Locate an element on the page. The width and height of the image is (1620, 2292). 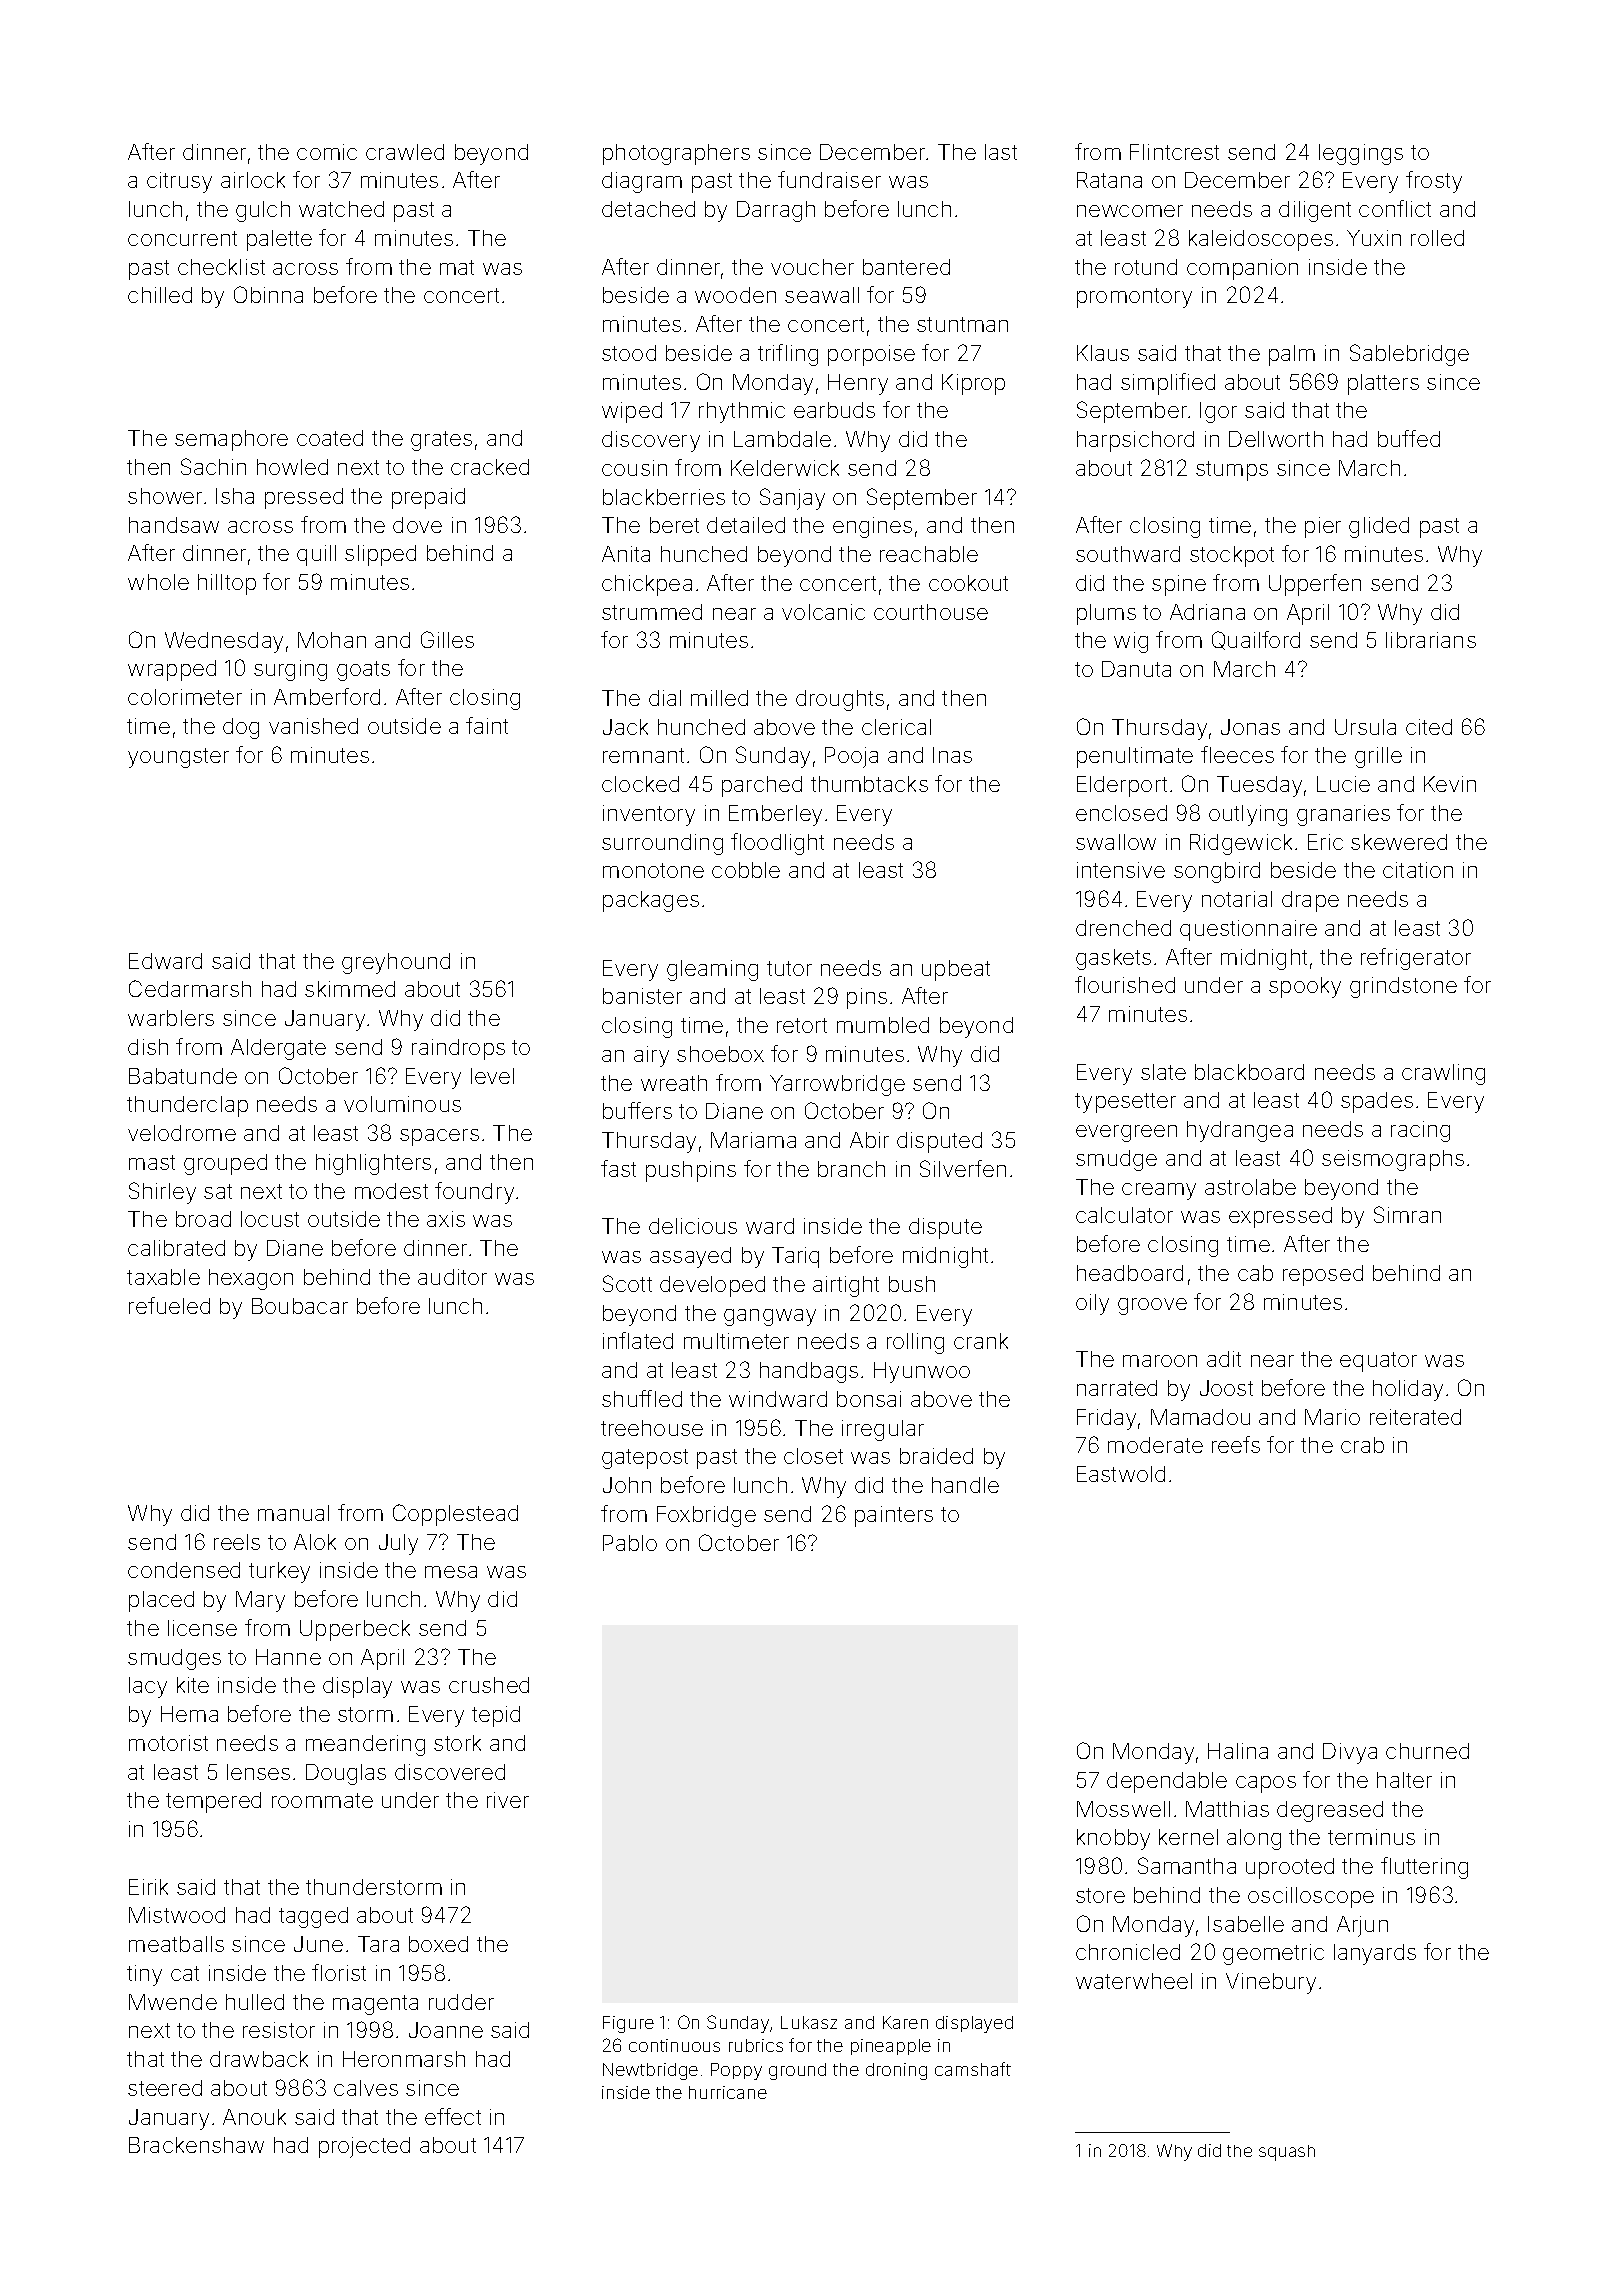
Divya is located at coordinates (1350, 1753).
